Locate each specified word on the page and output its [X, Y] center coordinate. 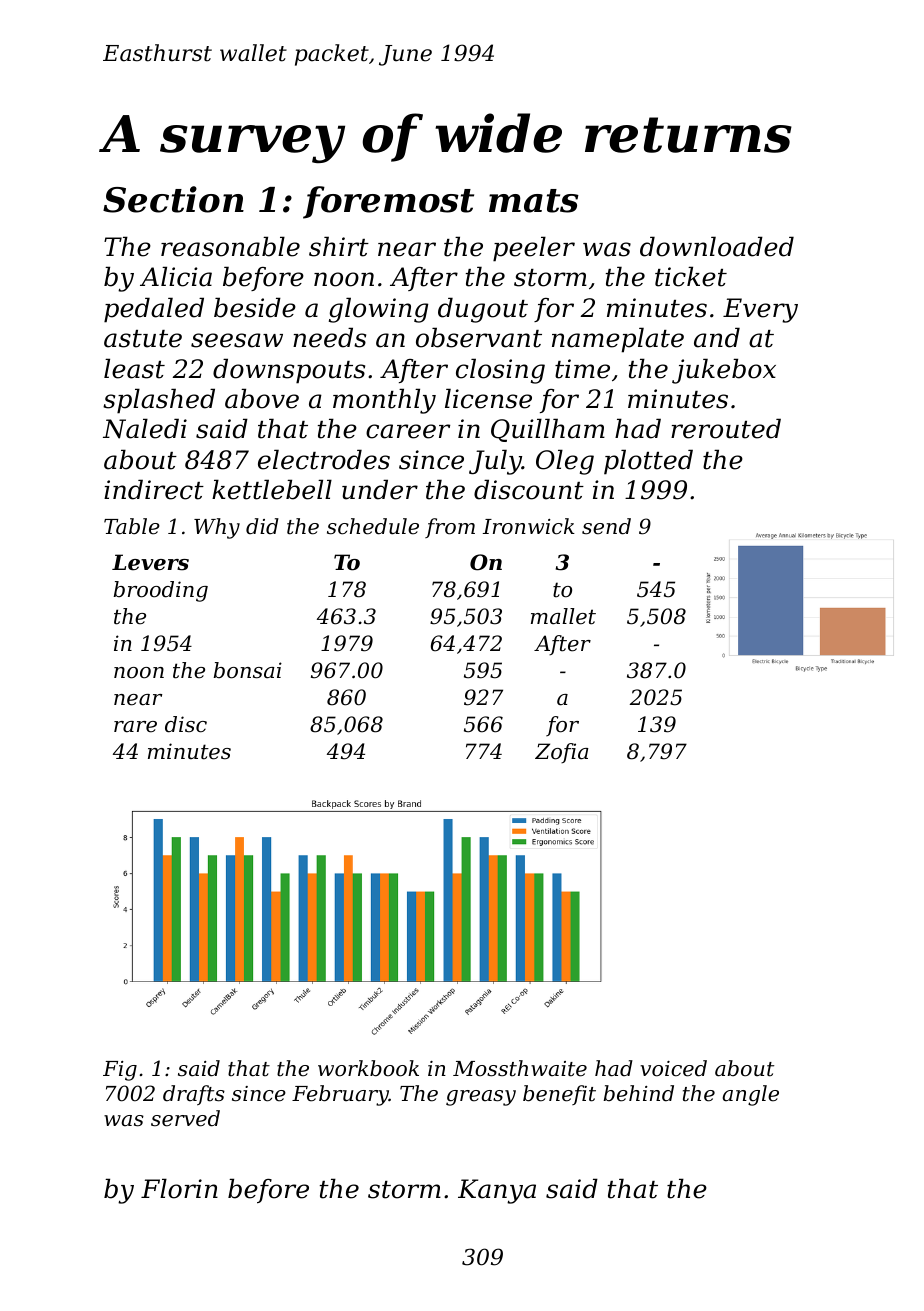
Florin [179, 1188]
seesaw [237, 340]
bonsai [248, 670]
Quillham [548, 430]
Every [760, 310]
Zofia [562, 753]
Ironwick [529, 526]
